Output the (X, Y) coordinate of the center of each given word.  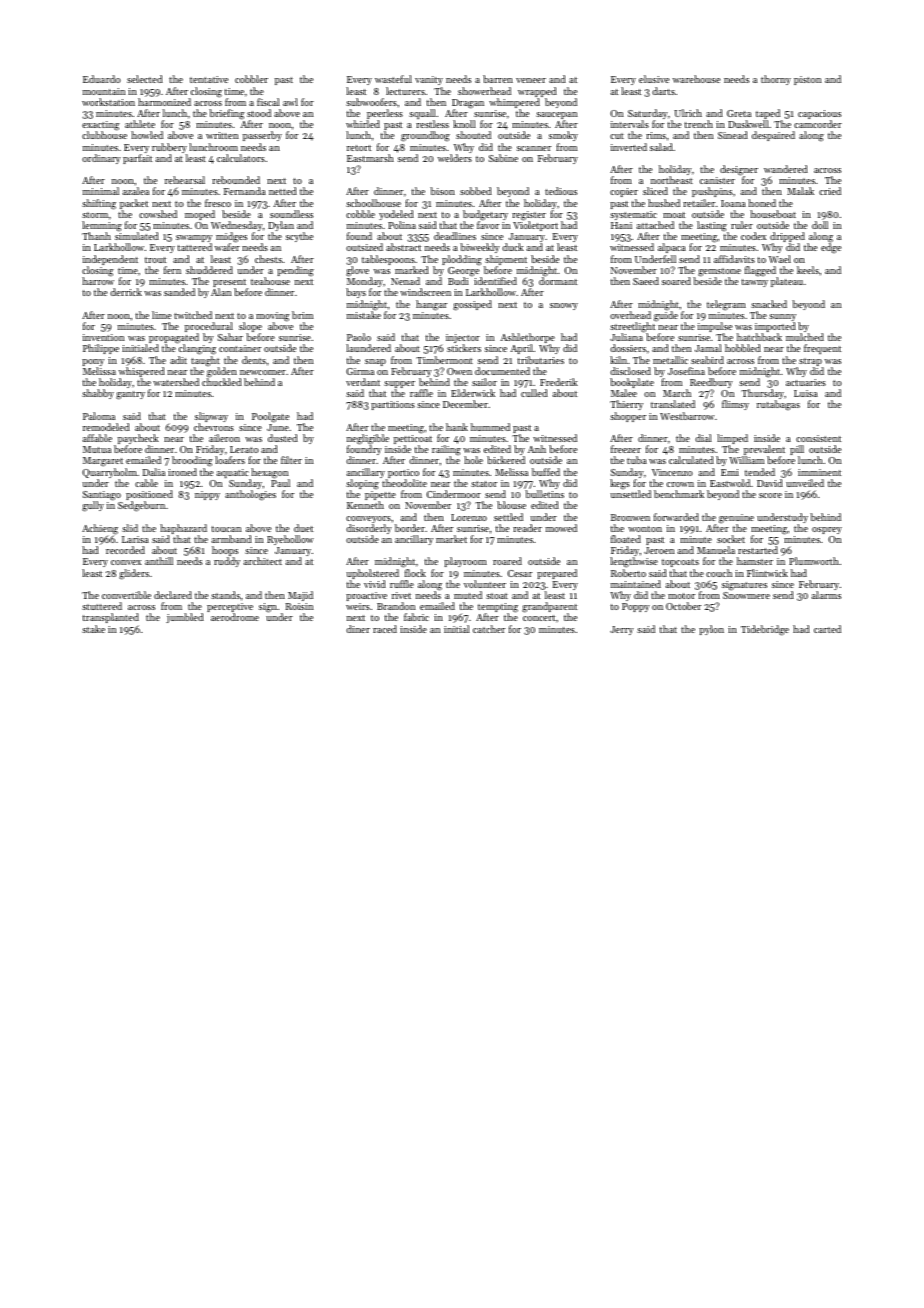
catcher (489, 629)
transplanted (110, 618)
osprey (827, 530)
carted (827, 629)
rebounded (236, 180)
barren (498, 79)
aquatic (233, 473)
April (521, 349)
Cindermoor (454, 494)
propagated (174, 339)
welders (455, 158)
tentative (209, 79)
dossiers (628, 348)
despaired (773, 136)
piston (807, 80)
